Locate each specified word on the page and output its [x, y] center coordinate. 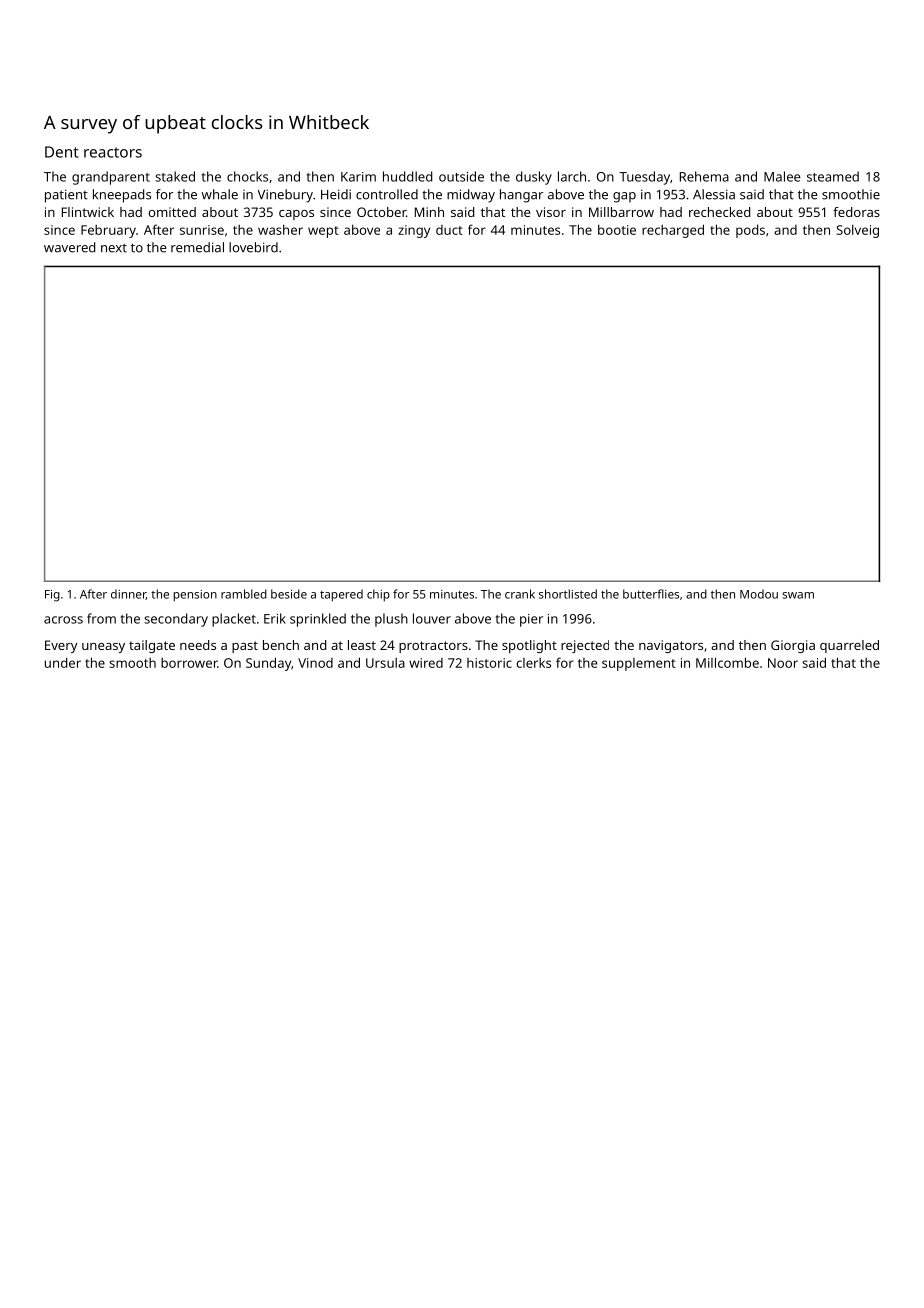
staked [175, 176]
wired [426, 663]
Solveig [858, 231]
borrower [189, 663]
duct [449, 230]
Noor [783, 663]
